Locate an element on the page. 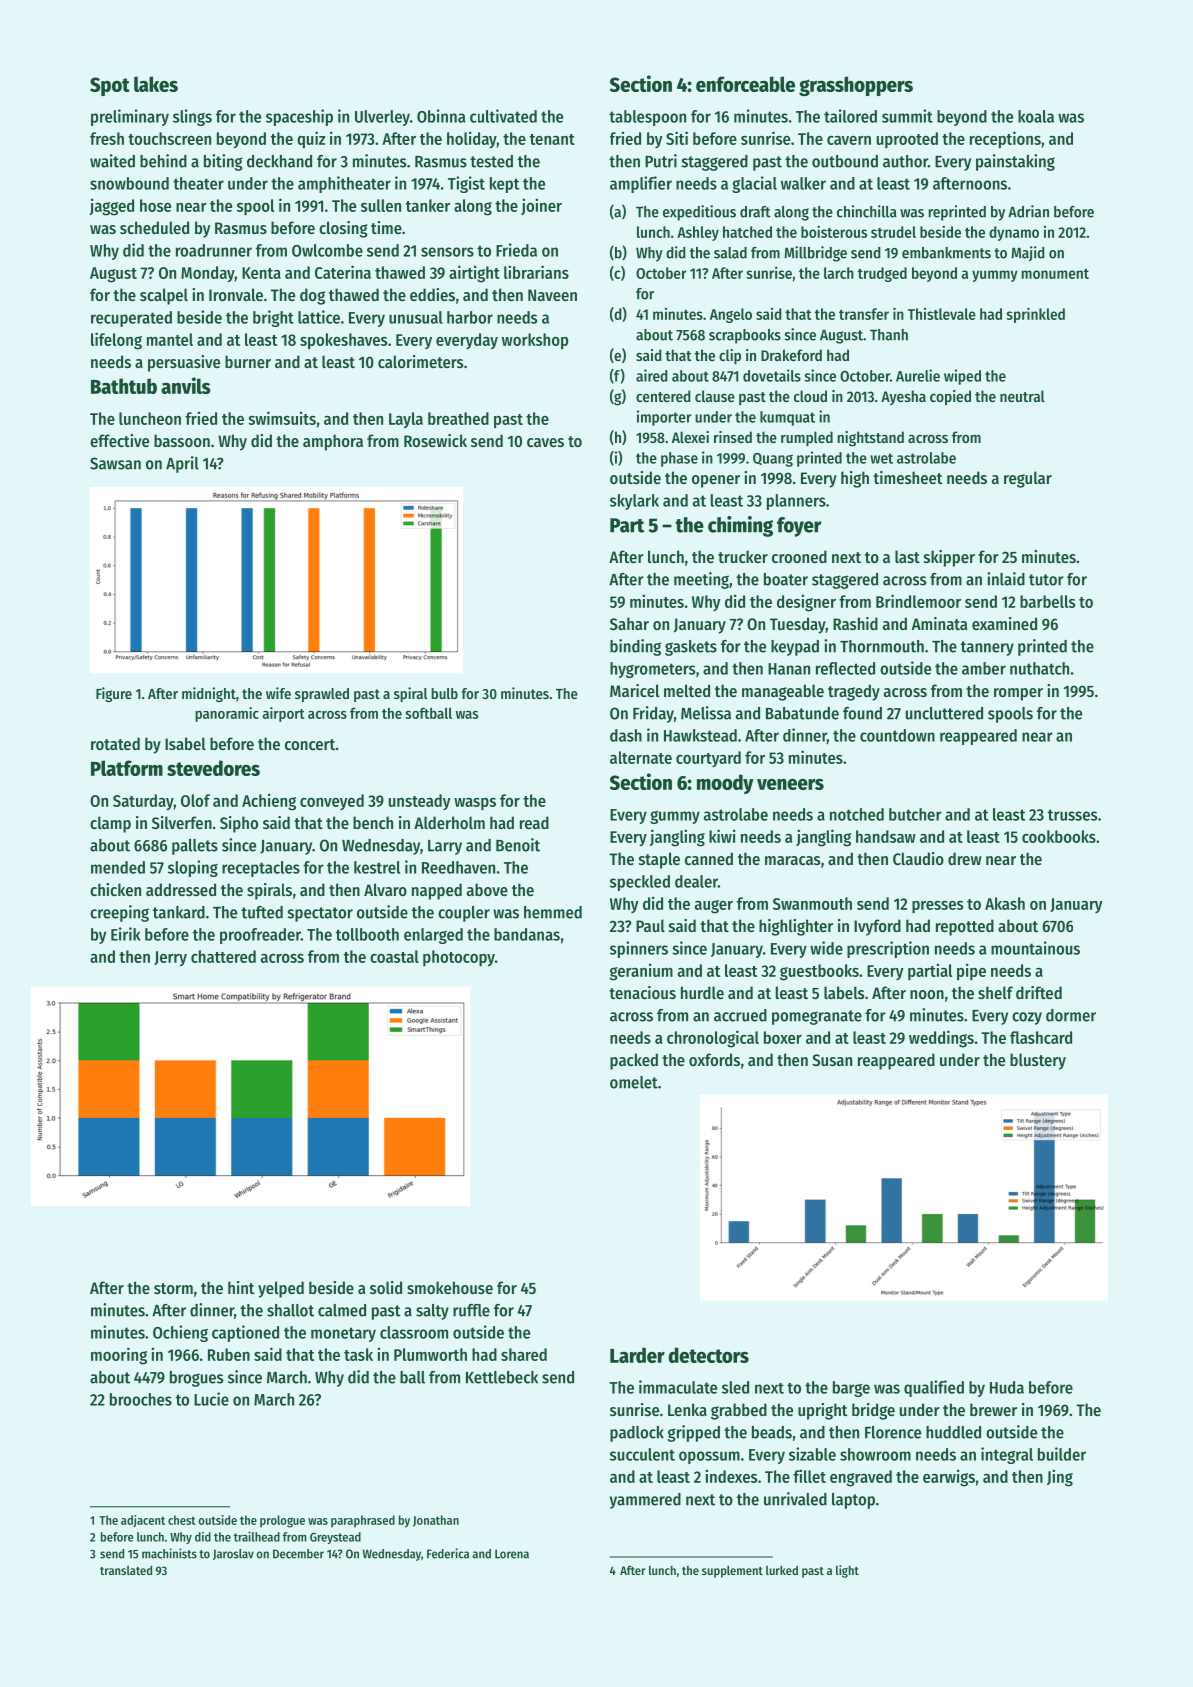  blustery is located at coordinates (1038, 1061).
